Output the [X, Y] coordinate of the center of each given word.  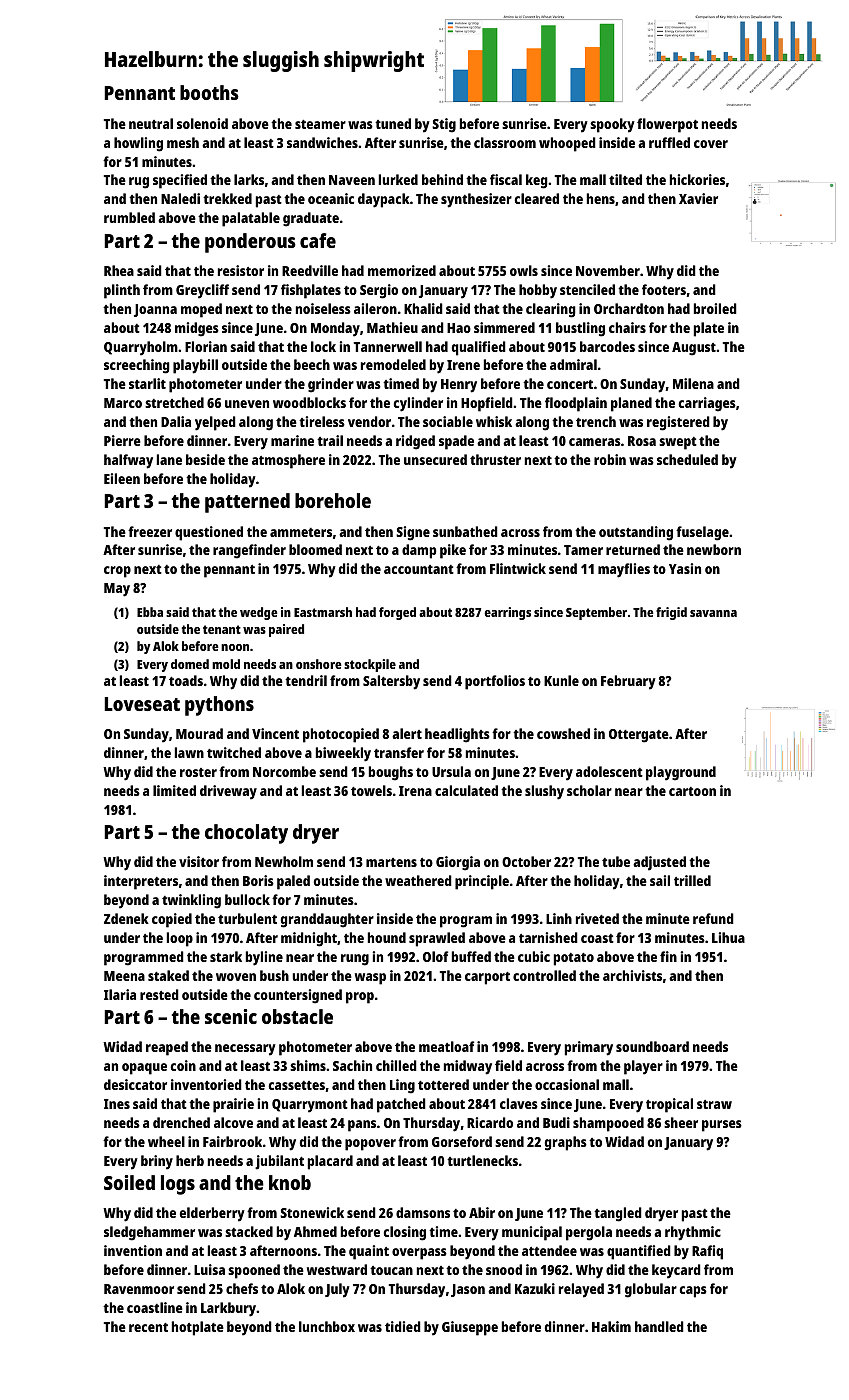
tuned [393, 123]
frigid [671, 613]
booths [209, 92]
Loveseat [142, 704]
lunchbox [327, 1326]
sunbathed [465, 531]
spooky [612, 125]
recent [148, 1327]
